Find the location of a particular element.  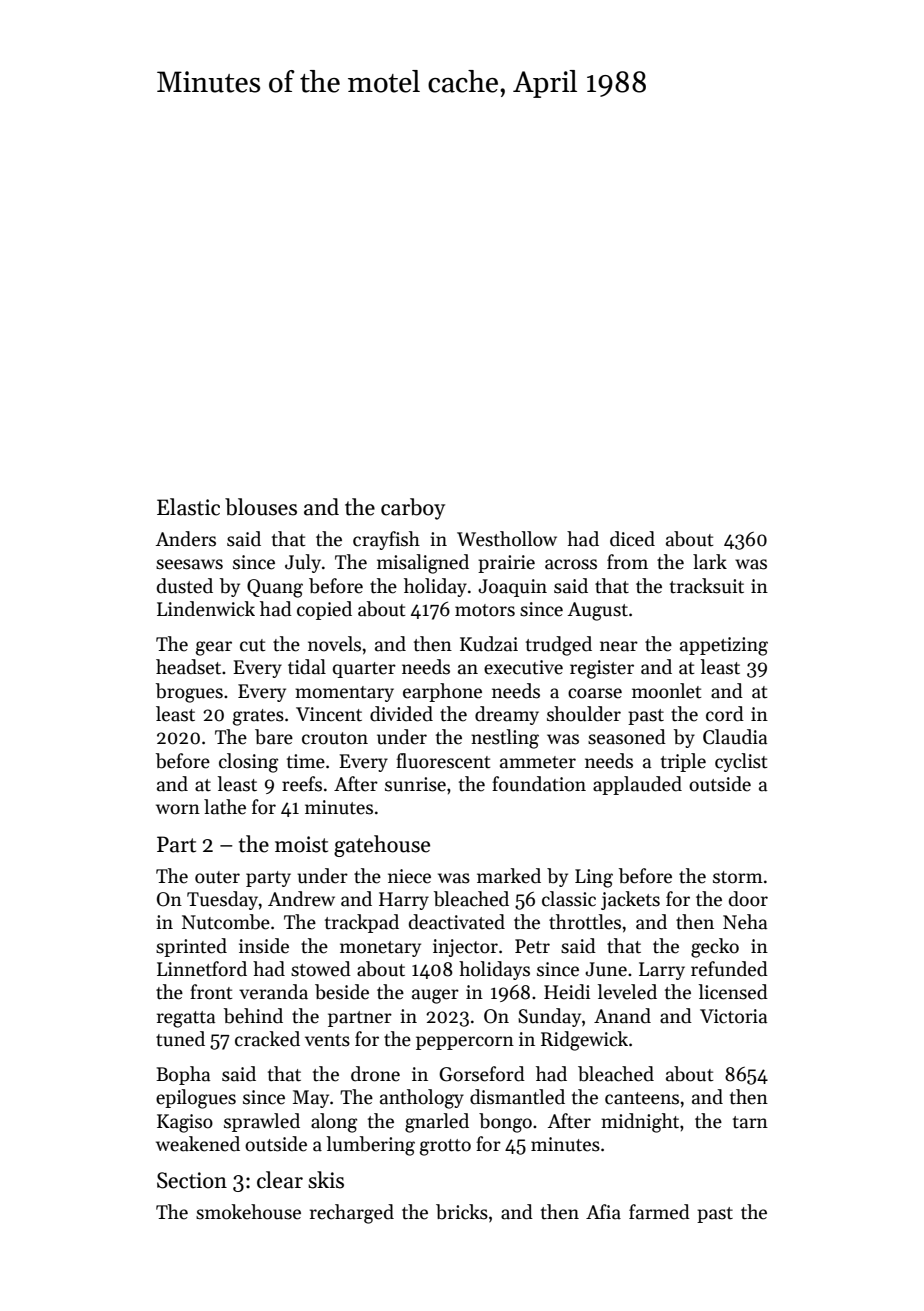

triple is located at coordinates (683, 762).
